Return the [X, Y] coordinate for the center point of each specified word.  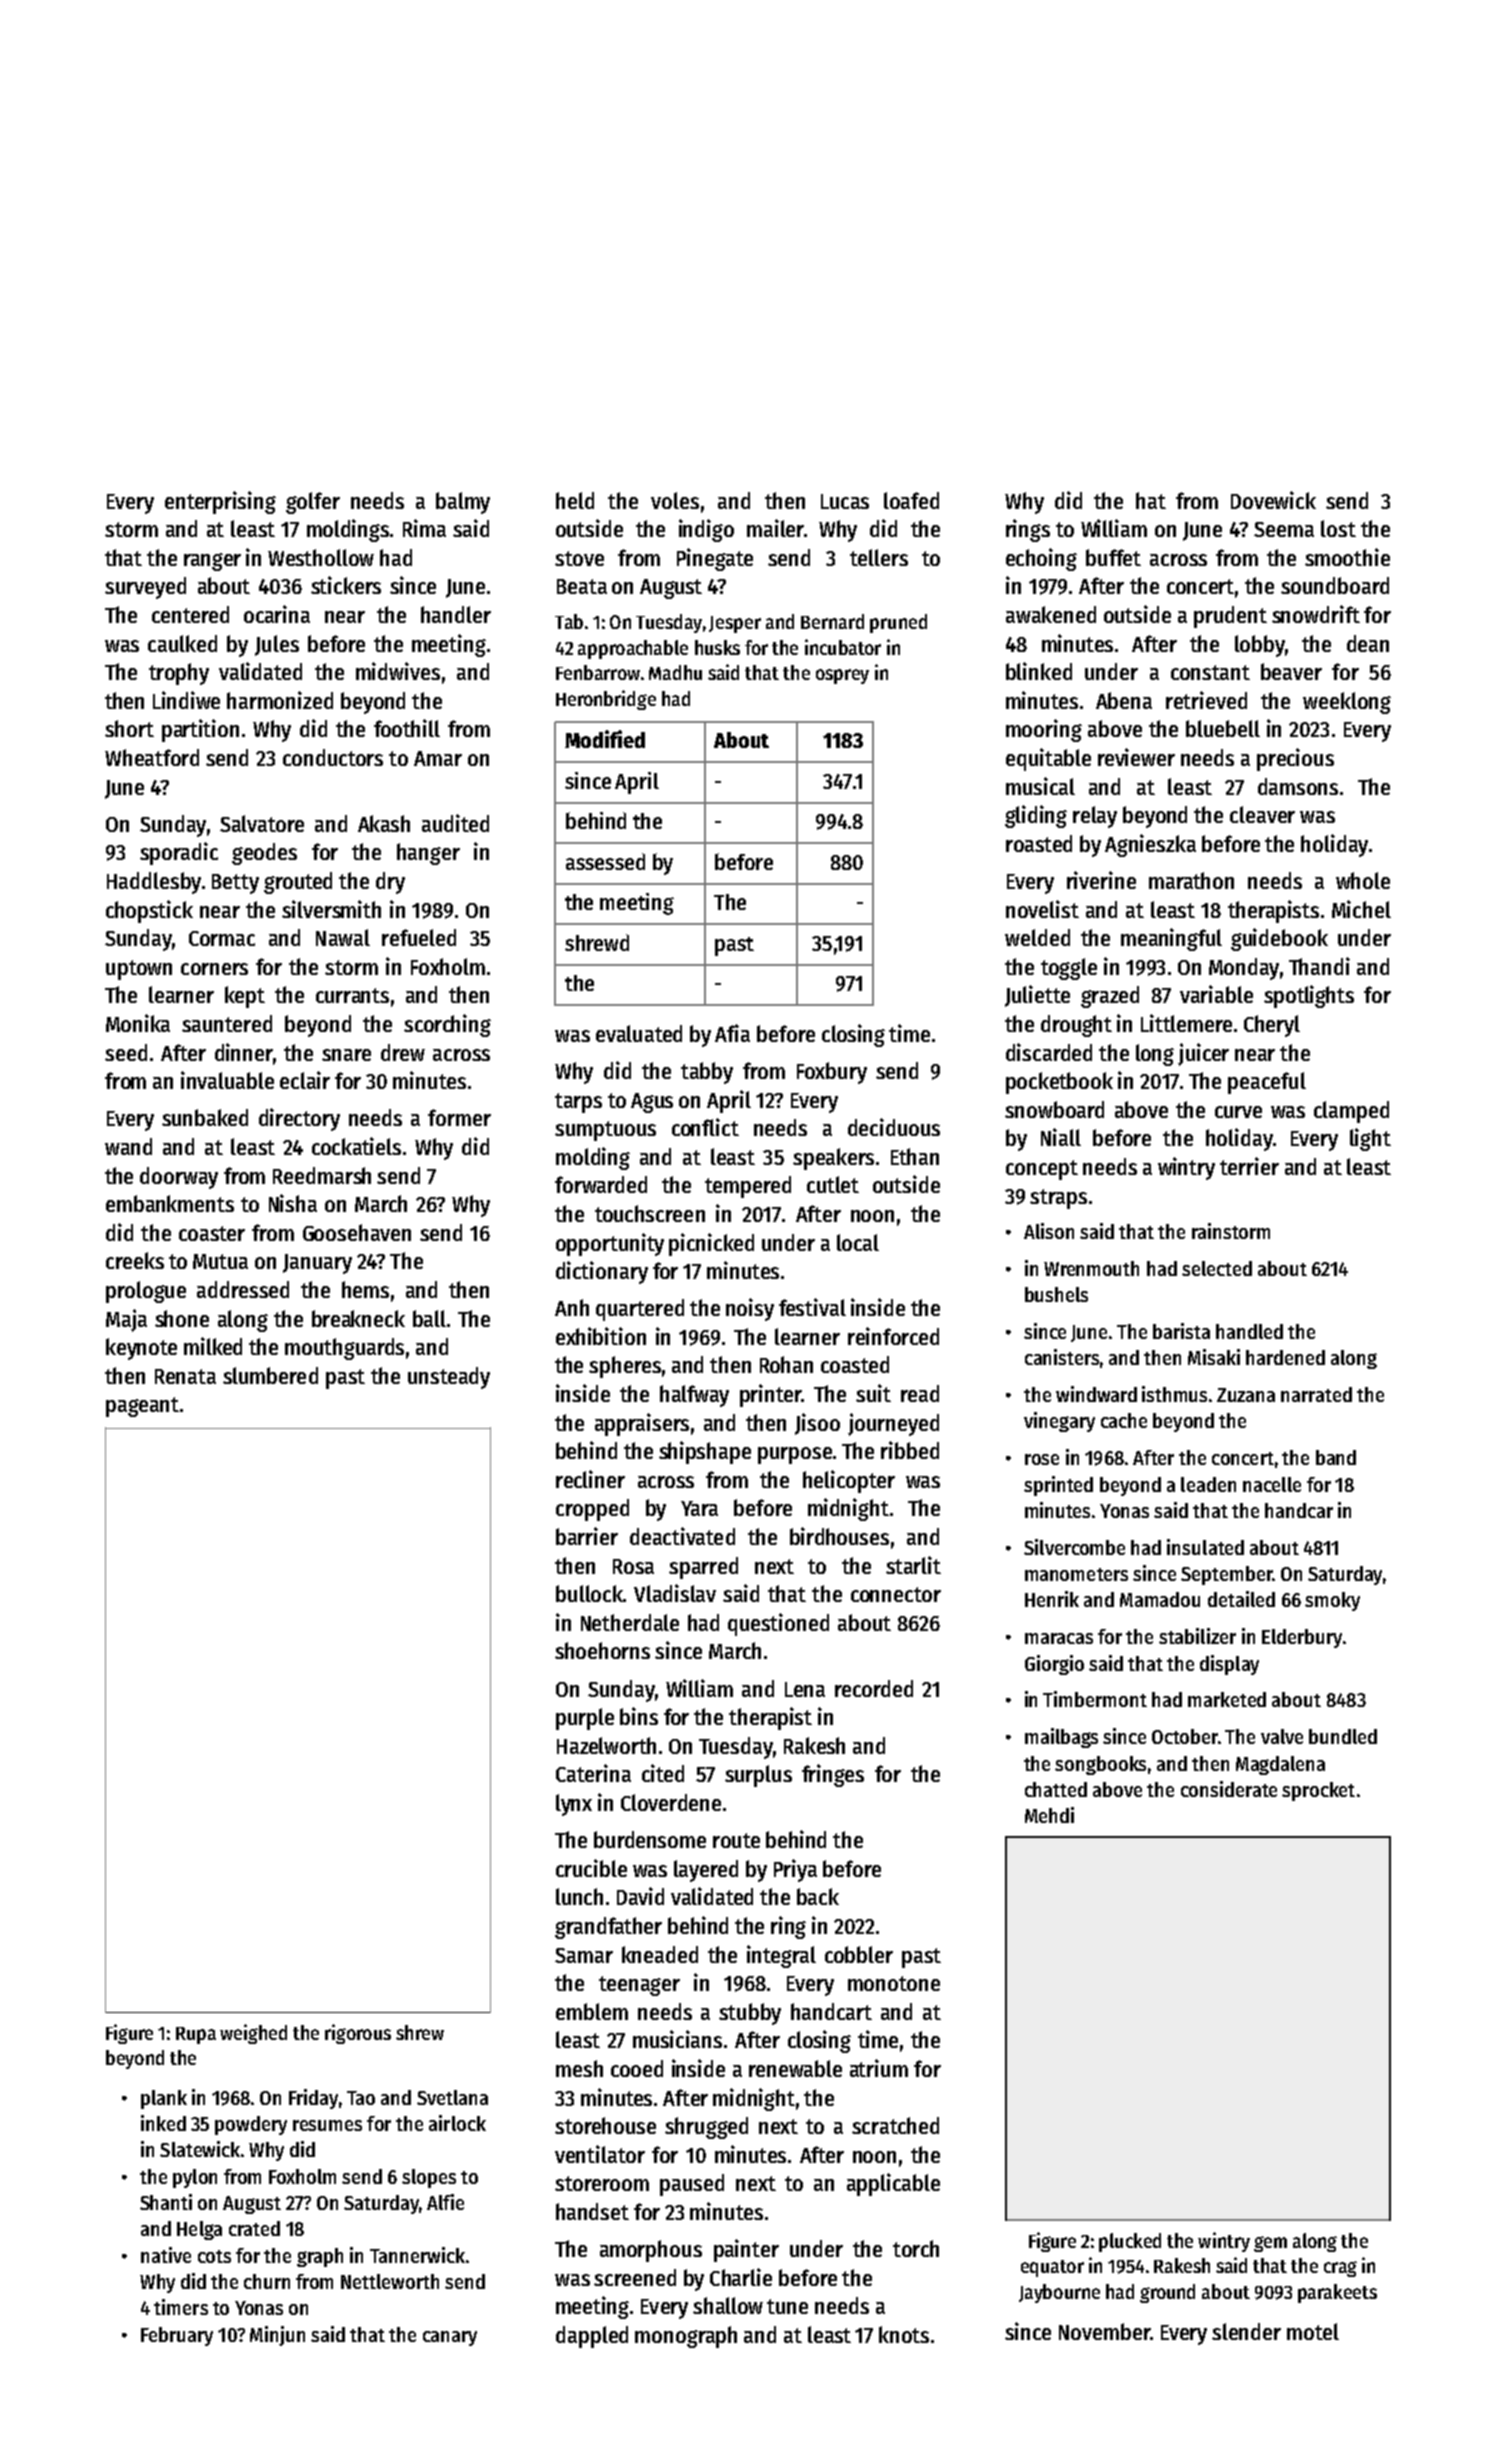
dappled [592, 2337]
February [177, 2336]
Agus [652, 1103]
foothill [407, 728]
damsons [1298, 786]
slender [1246, 2331]
